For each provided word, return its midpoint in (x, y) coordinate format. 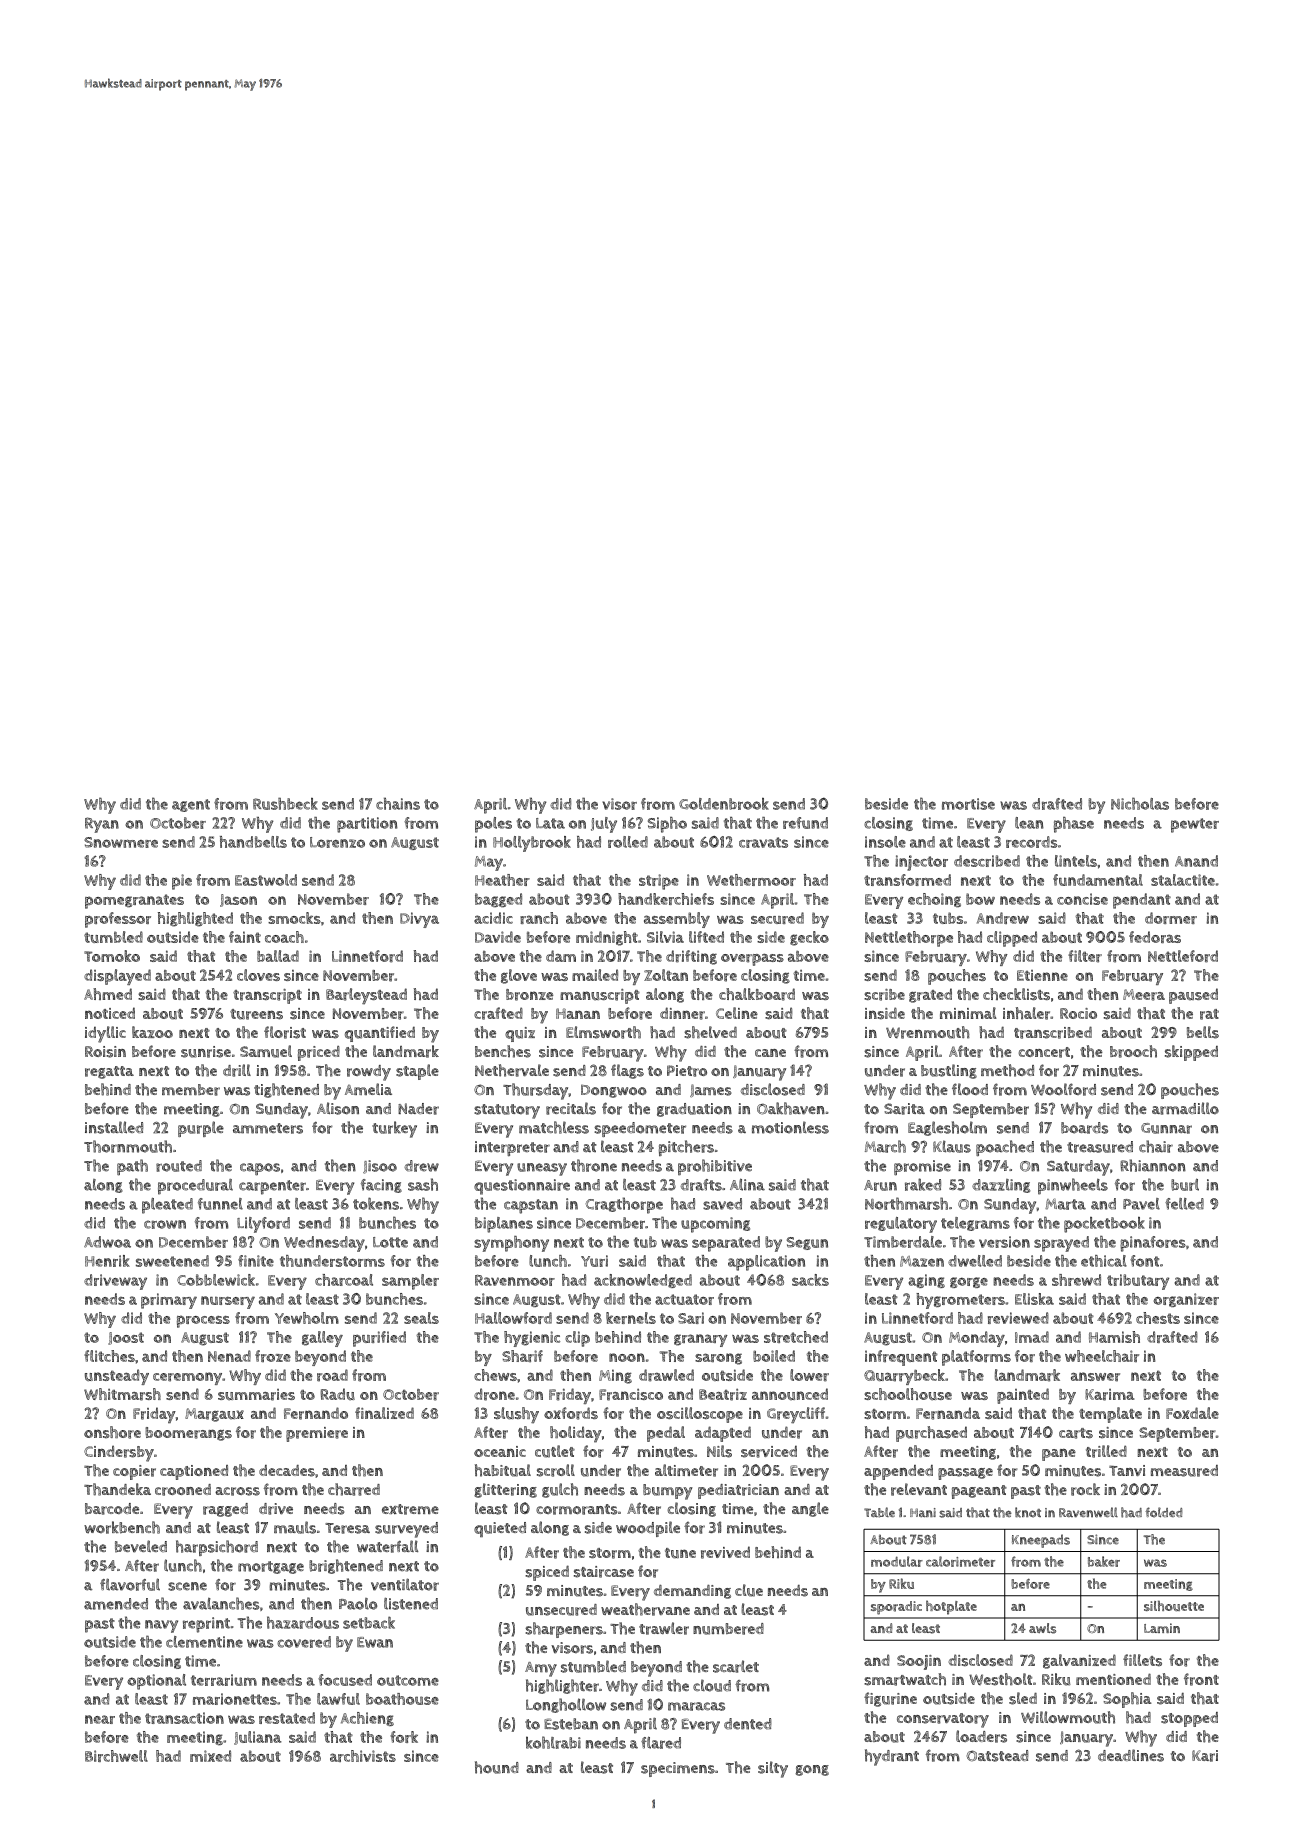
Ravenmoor (515, 1280)
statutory (507, 1111)
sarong (718, 1359)
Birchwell (116, 1756)
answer (1095, 1377)
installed (114, 1127)
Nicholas (1140, 803)
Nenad (229, 1356)
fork (404, 1737)
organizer (1186, 1300)
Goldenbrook (724, 804)
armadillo (1185, 1108)
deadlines (1131, 1755)
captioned (194, 1472)
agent (191, 805)
